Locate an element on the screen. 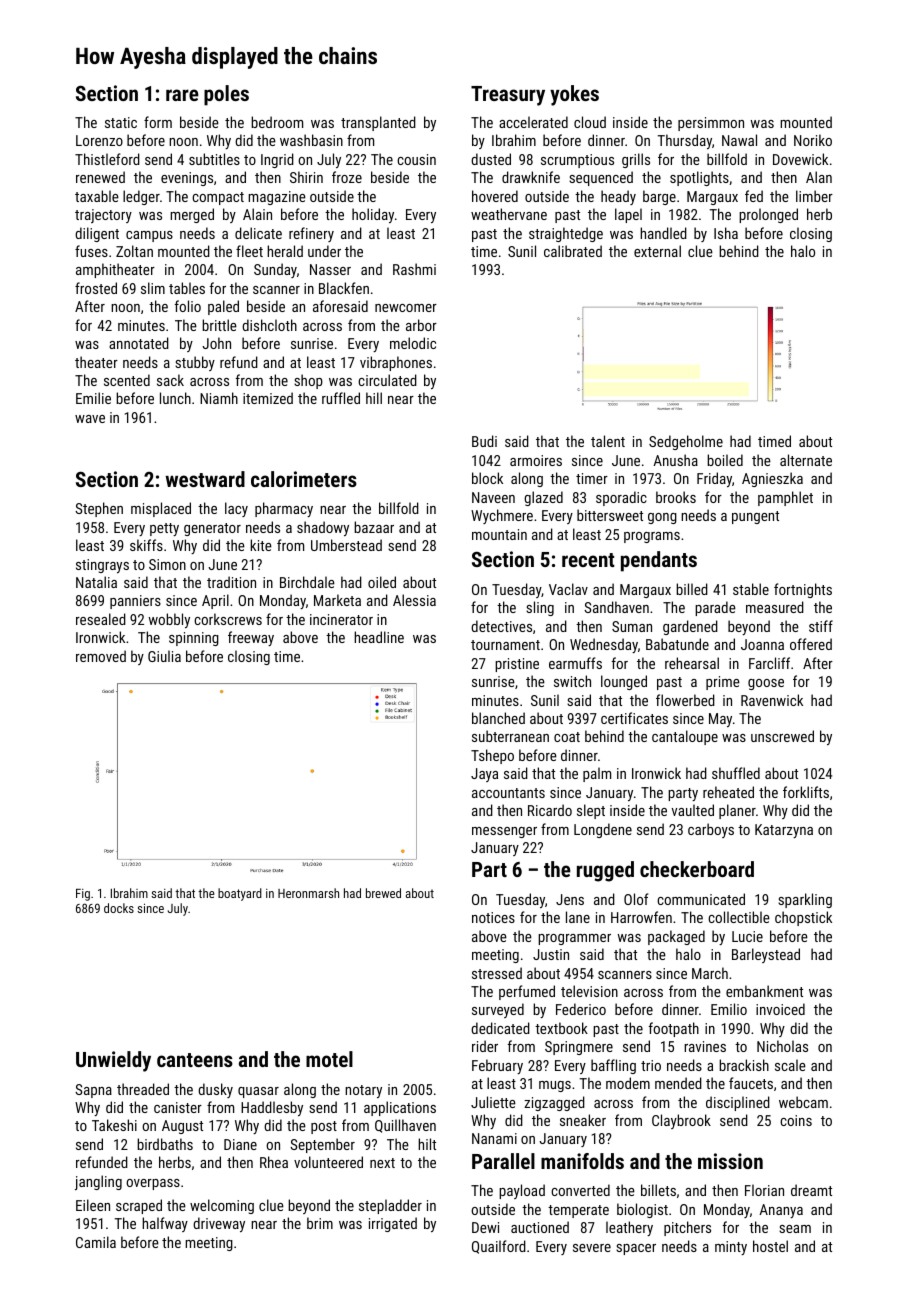 The height and width of the screenshot is (1316, 908). removed is located at coordinates (101, 656).
